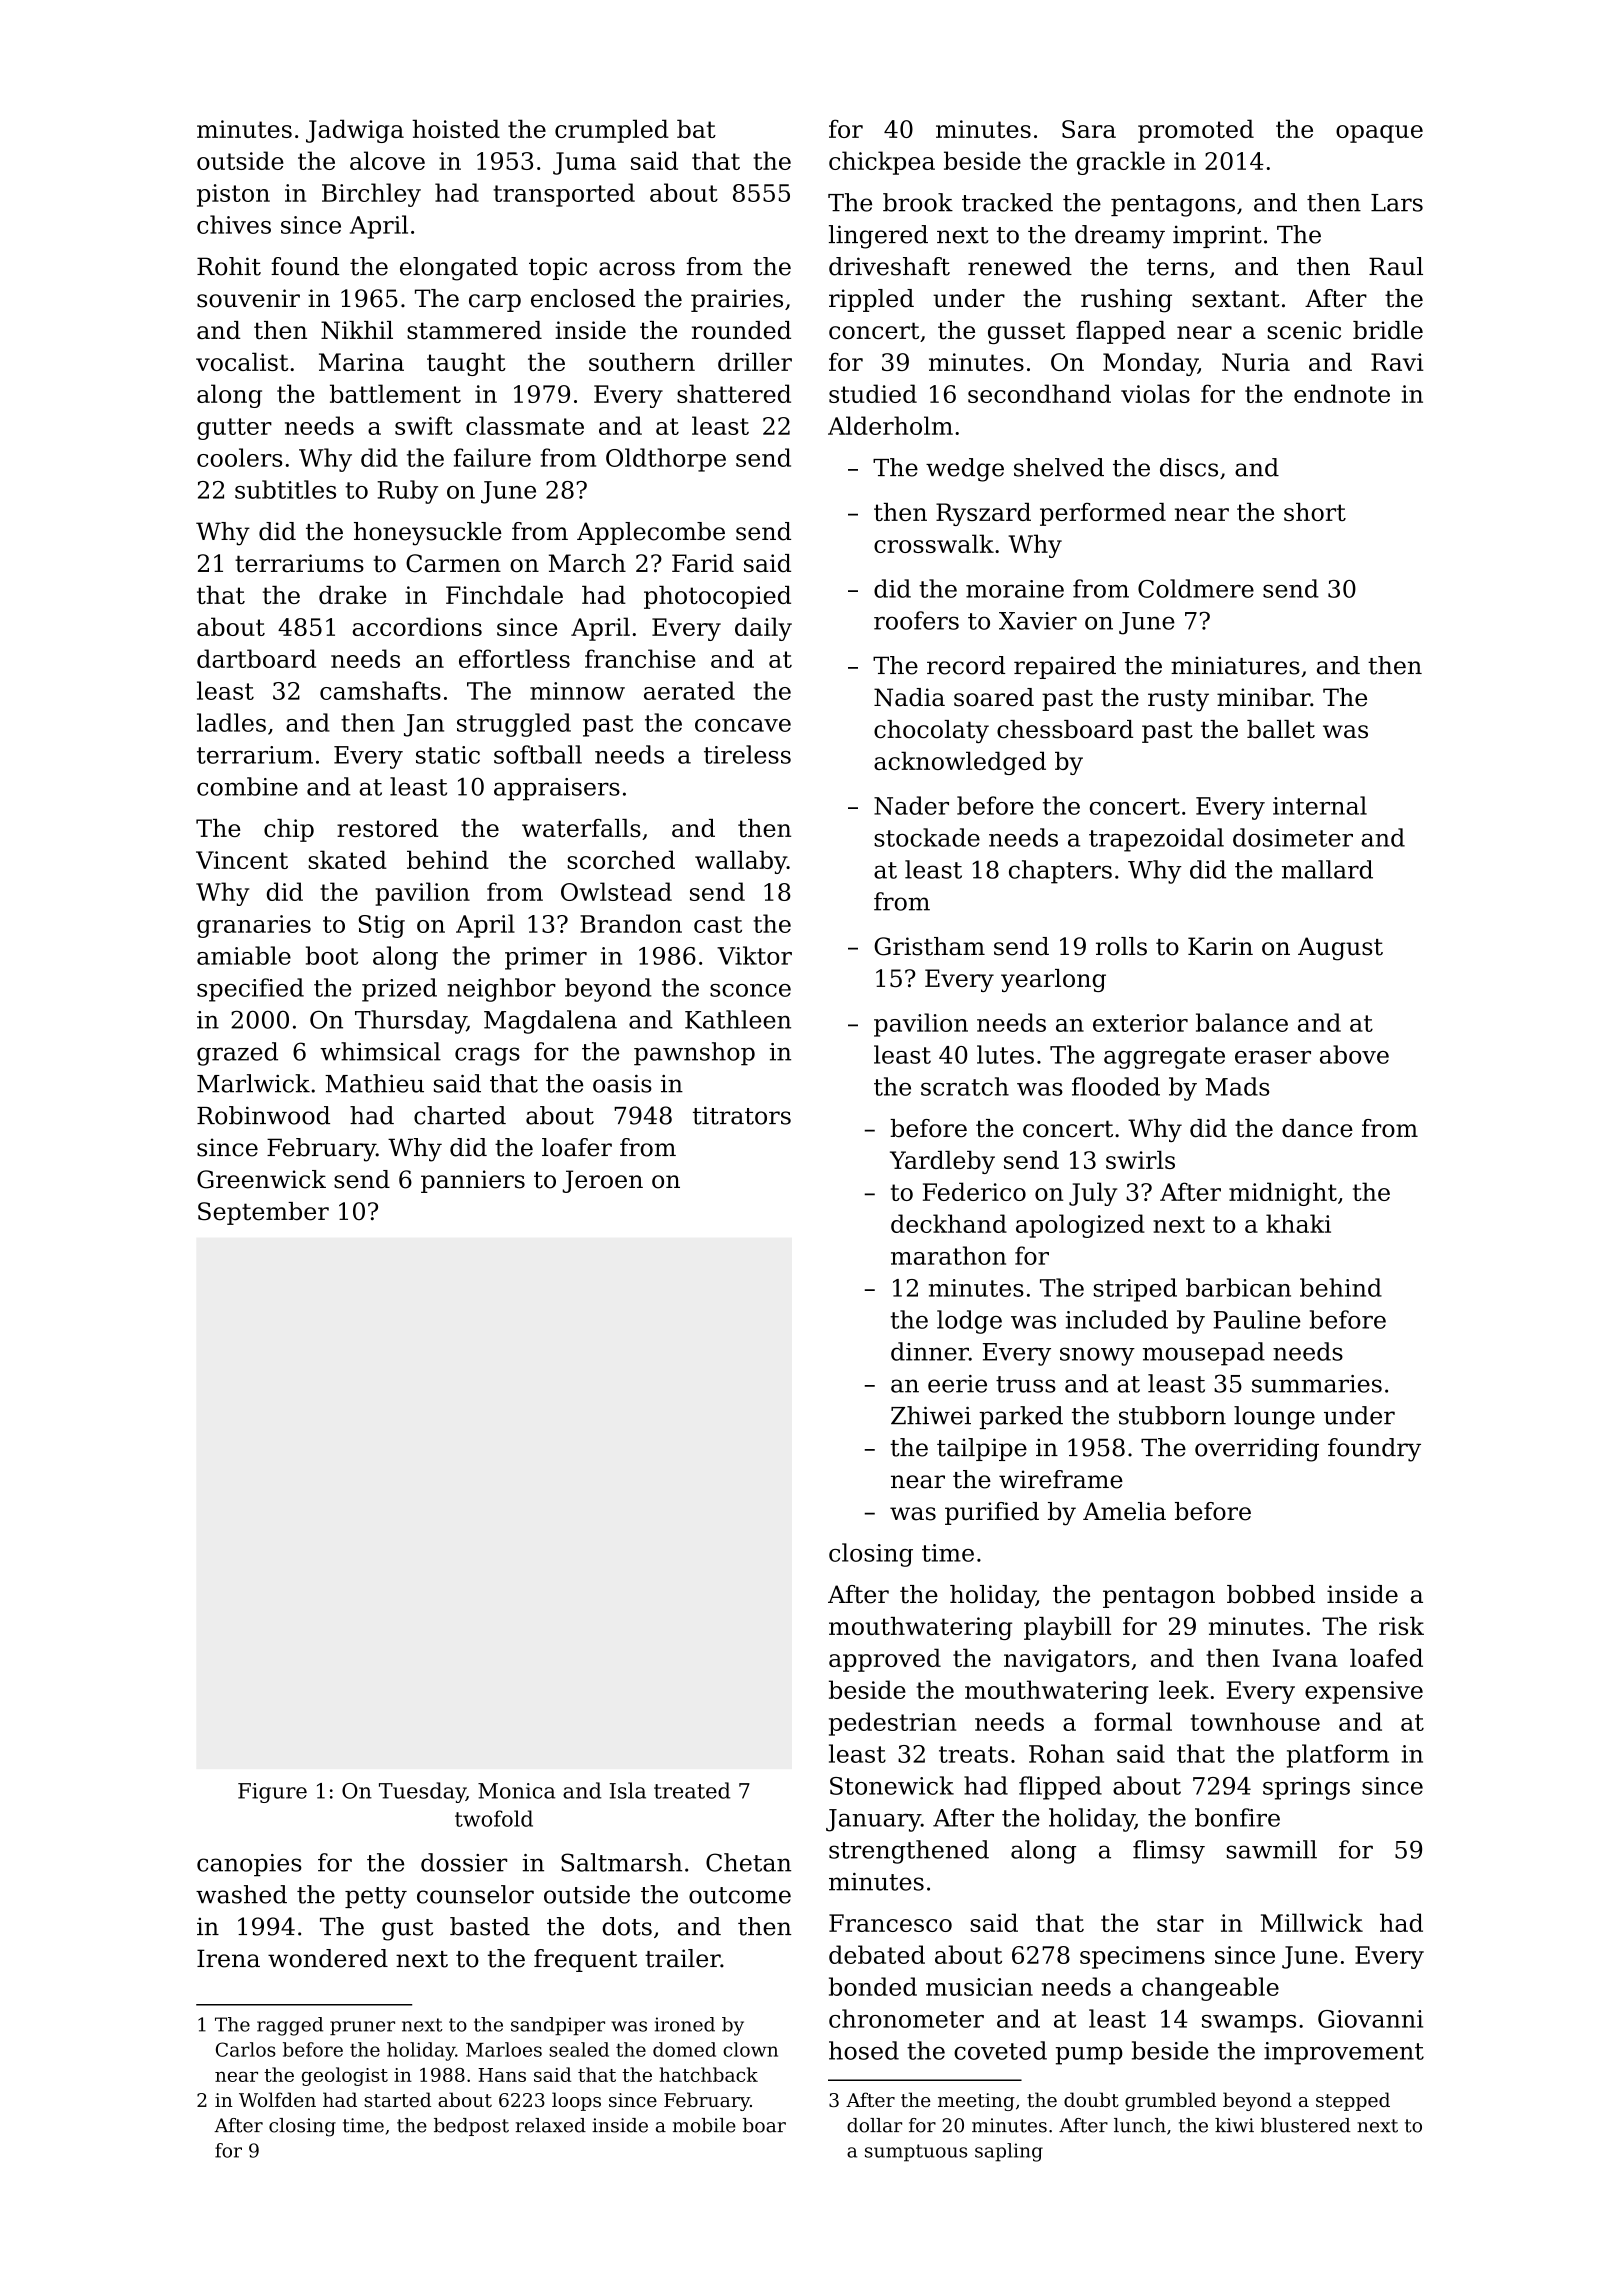  Describe the element at coordinates (916, 620) in the image. I see `roofers` at that location.
